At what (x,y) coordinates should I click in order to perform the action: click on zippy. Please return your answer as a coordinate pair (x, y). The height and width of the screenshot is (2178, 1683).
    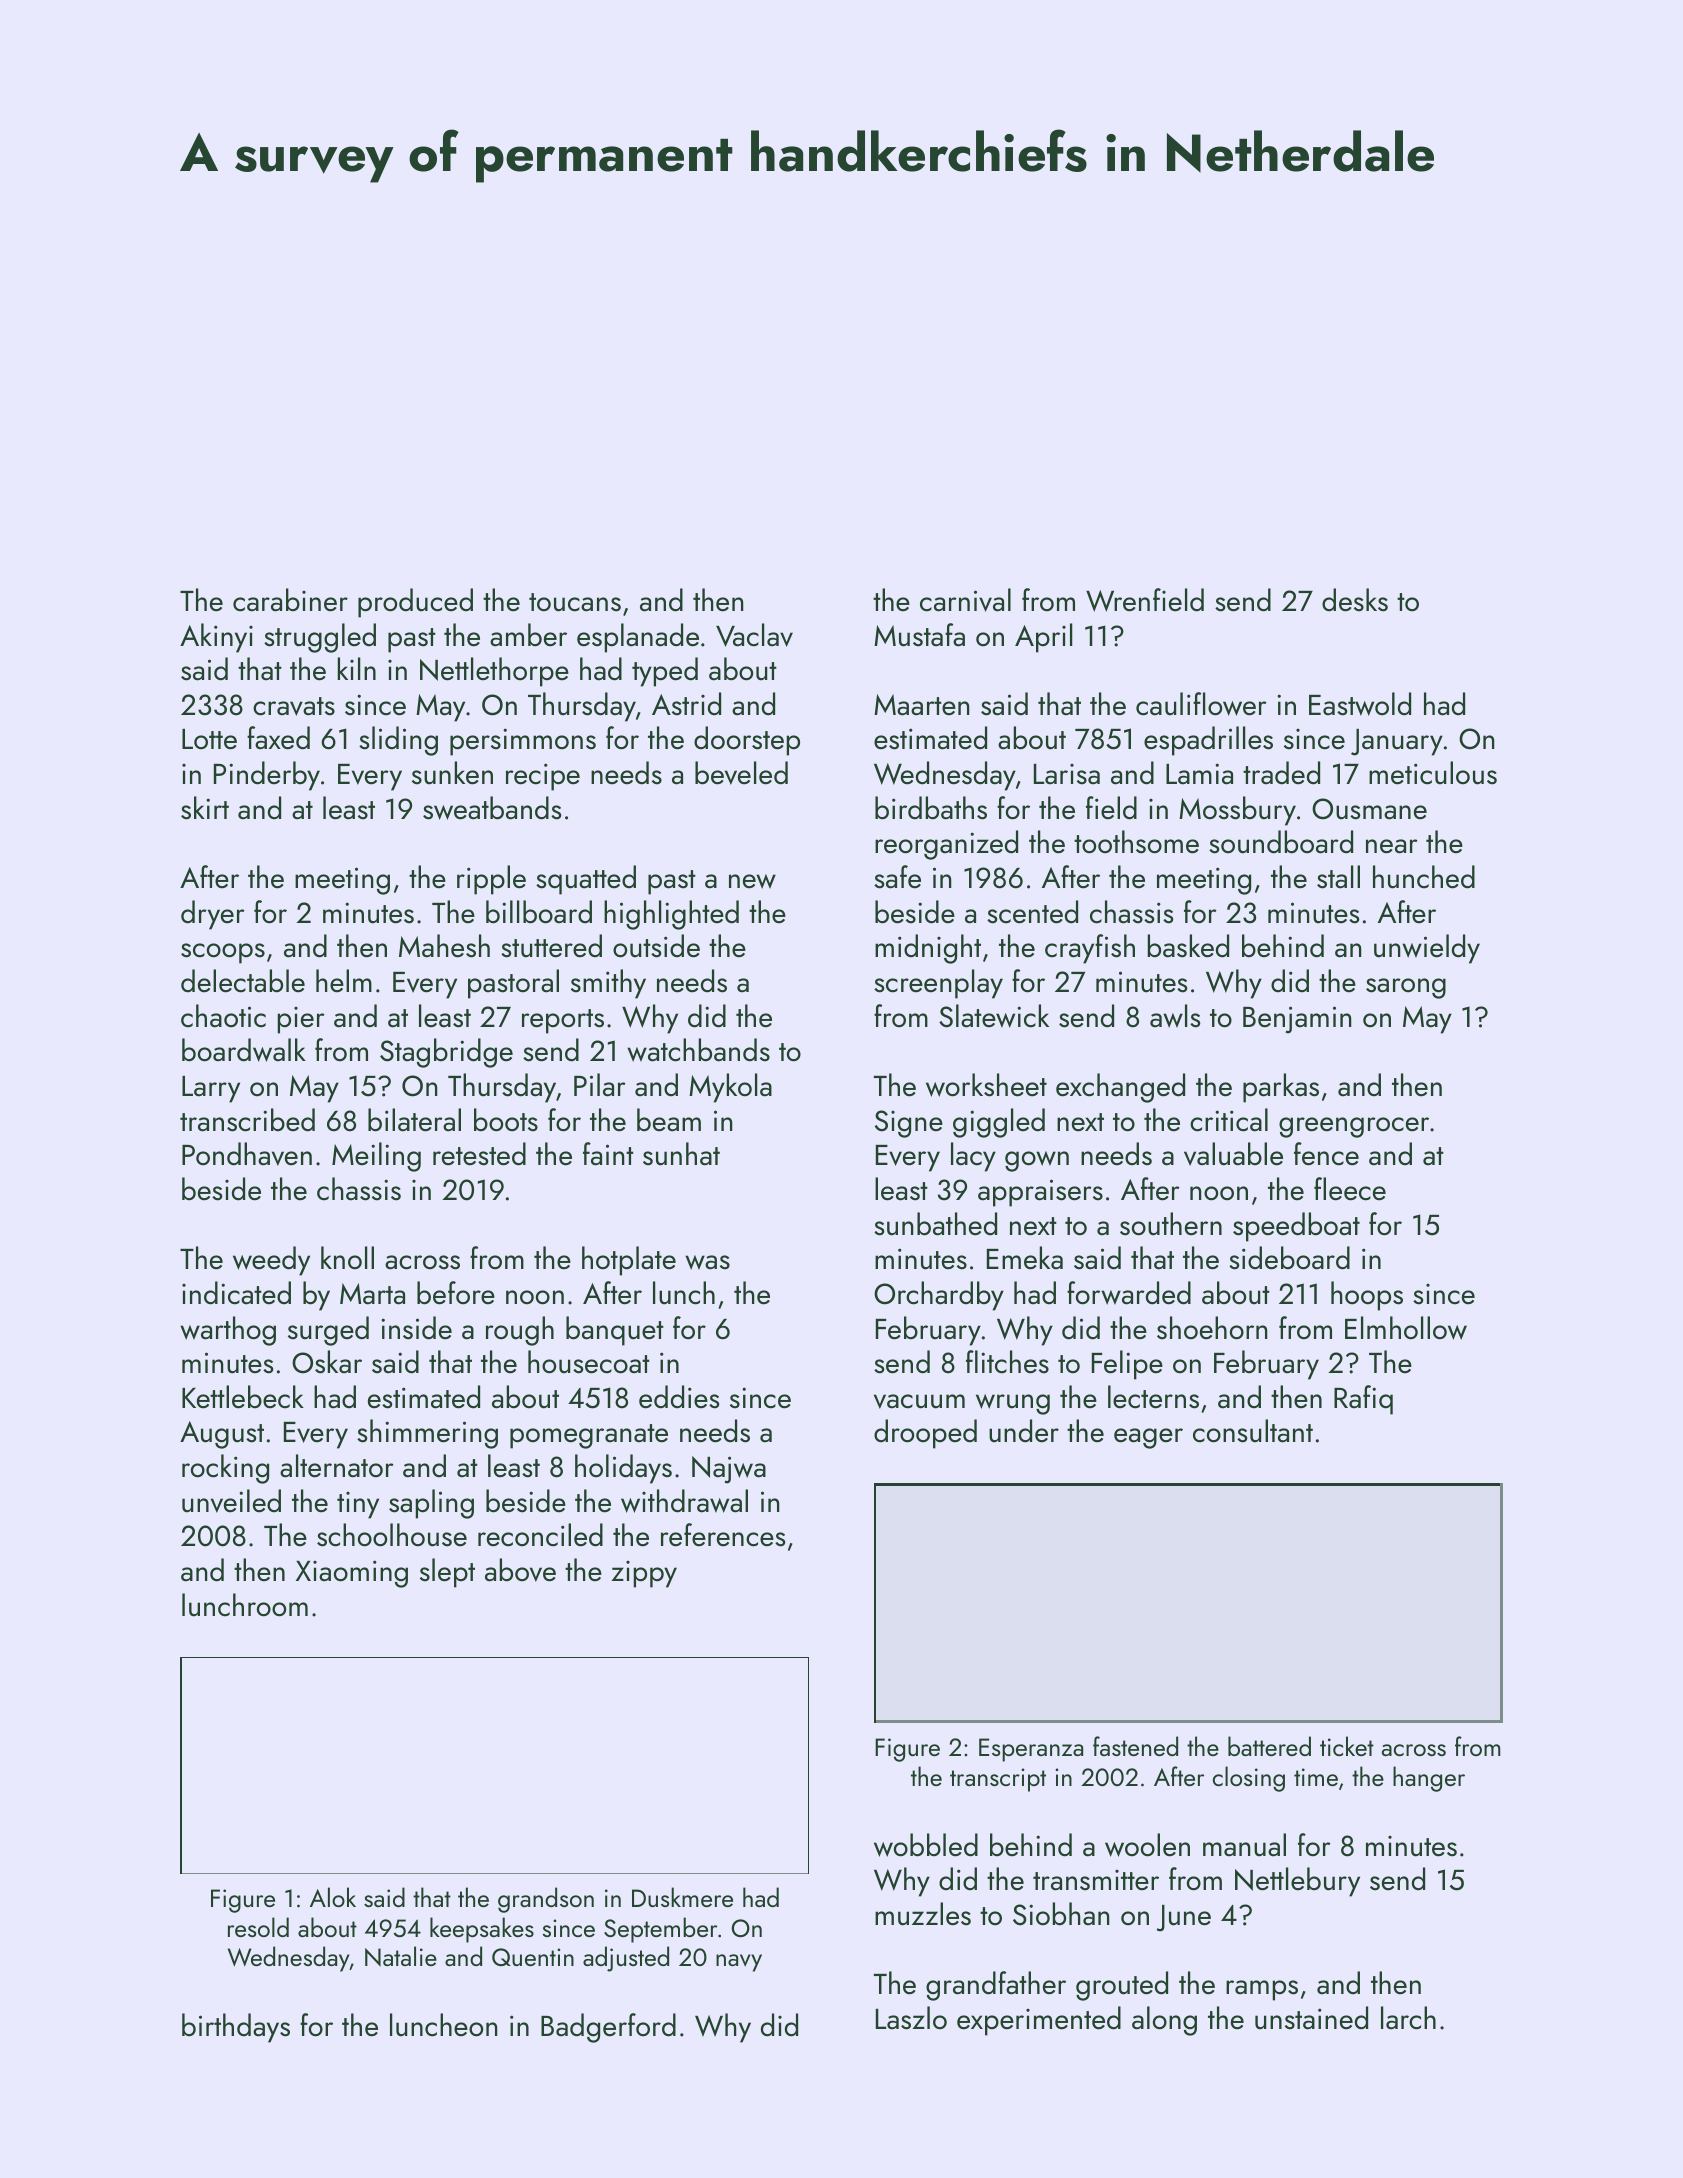
    Looking at the image, I should click on (644, 1574).
